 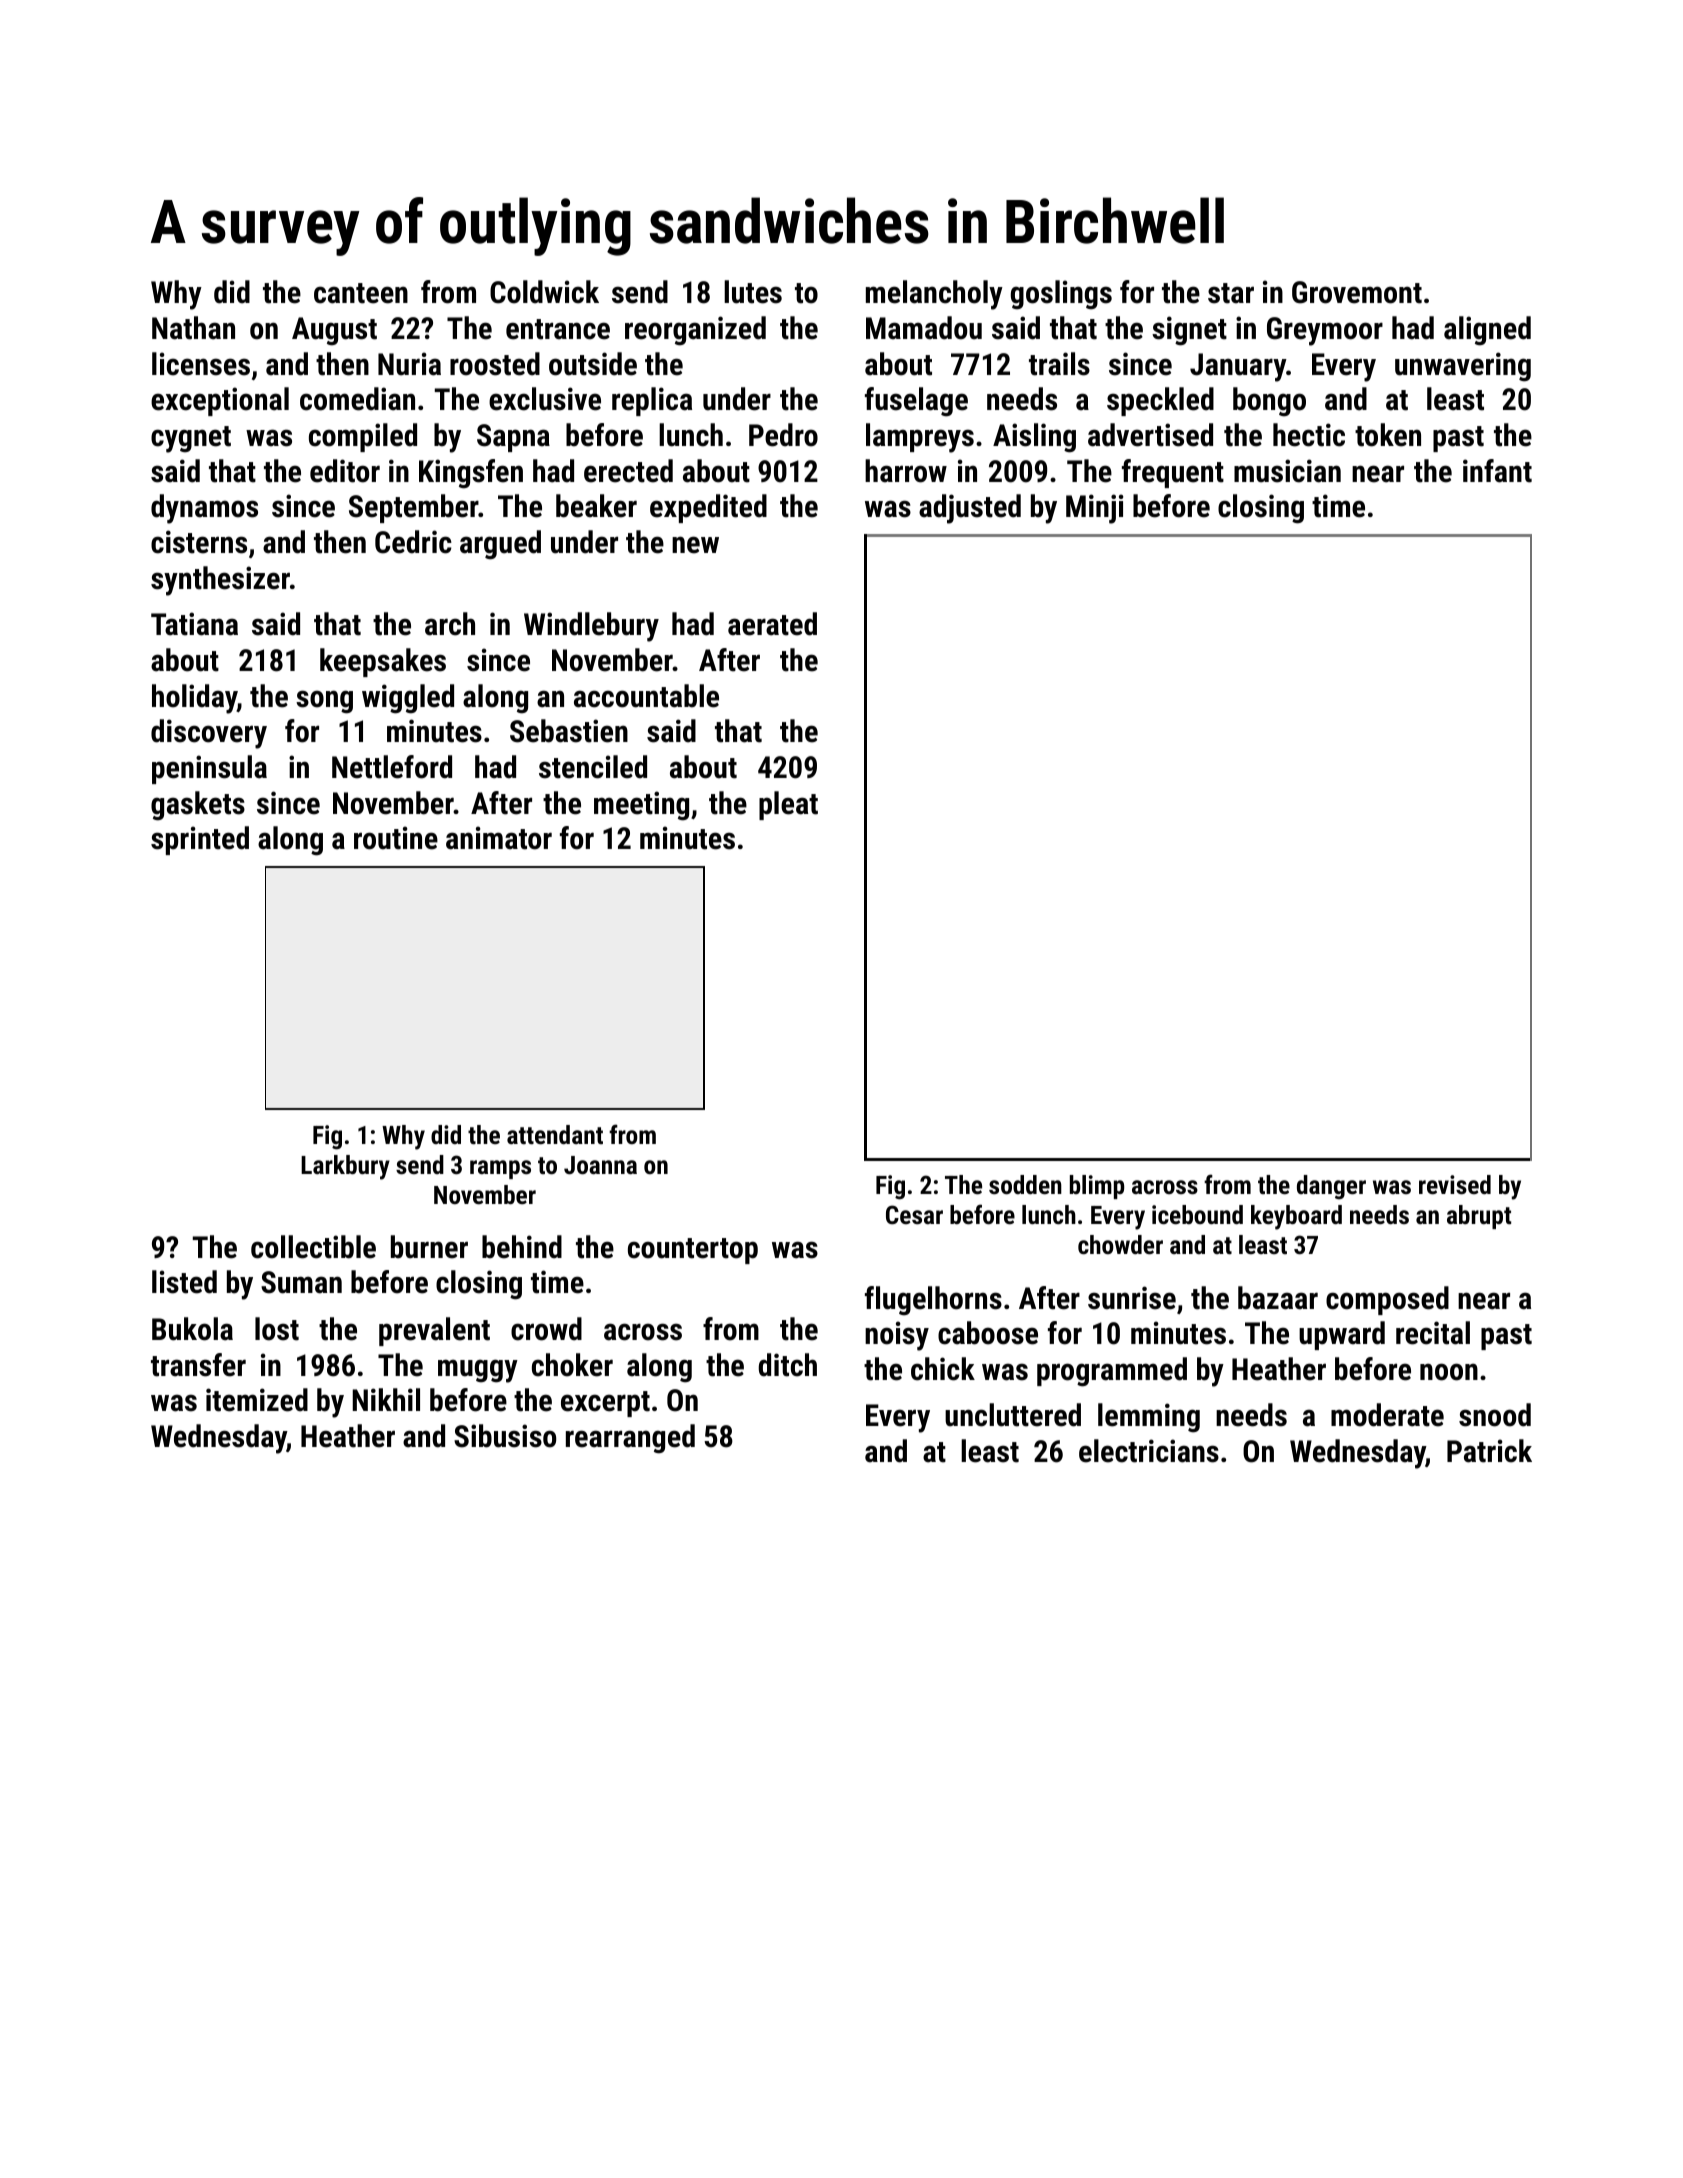 I want to click on lutes, so click(x=753, y=292).
